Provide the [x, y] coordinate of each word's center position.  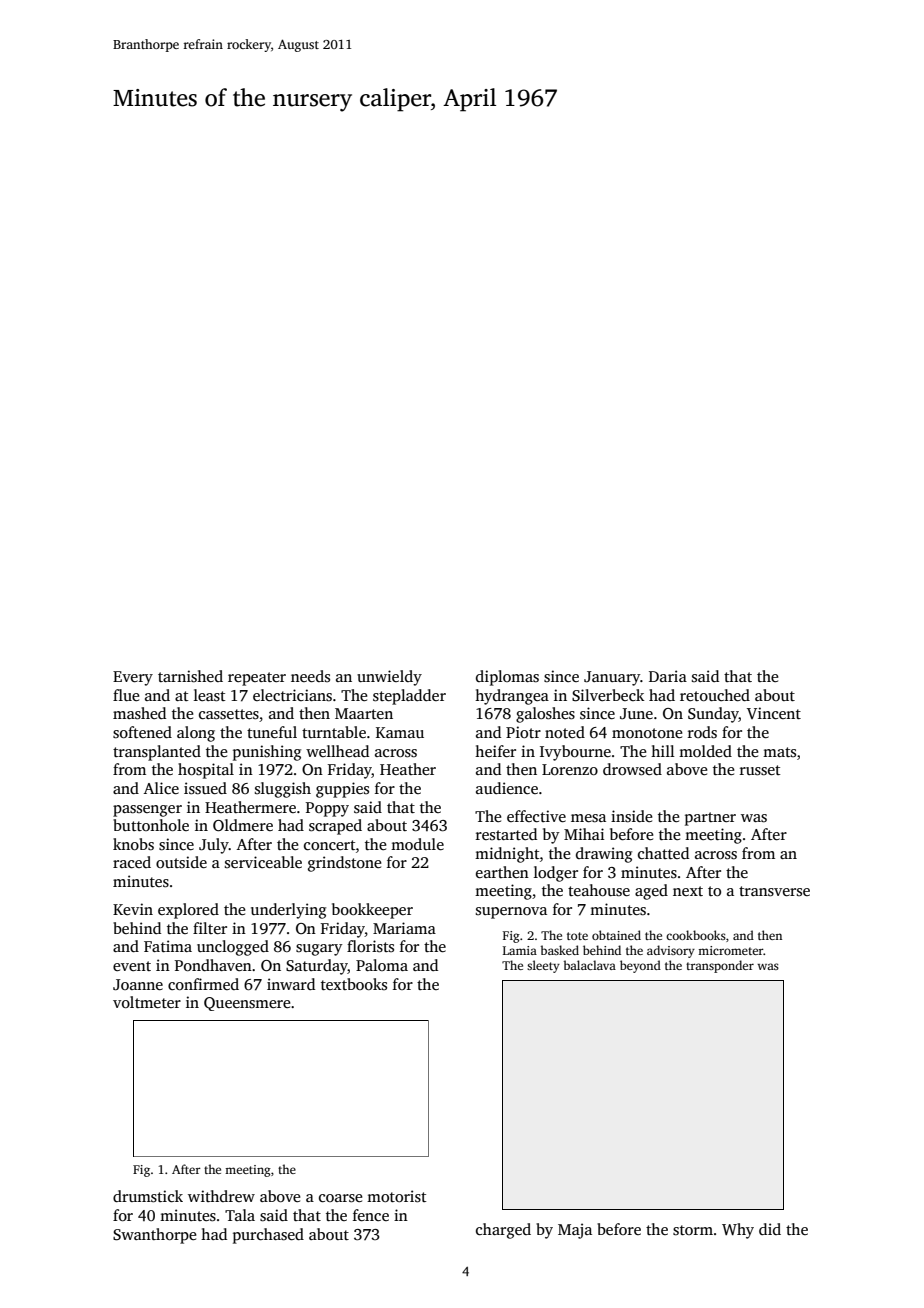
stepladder [409, 697]
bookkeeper [372, 911]
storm [693, 1230]
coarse [340, 1198]
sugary [319, 950]
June [636, 713]
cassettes [229, 714]
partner [710, 819]
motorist [397, 1196]
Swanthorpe [154, 1236]
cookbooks [696, 935]
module [417, 844]
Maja [575, 1231]
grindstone [344, 864]
